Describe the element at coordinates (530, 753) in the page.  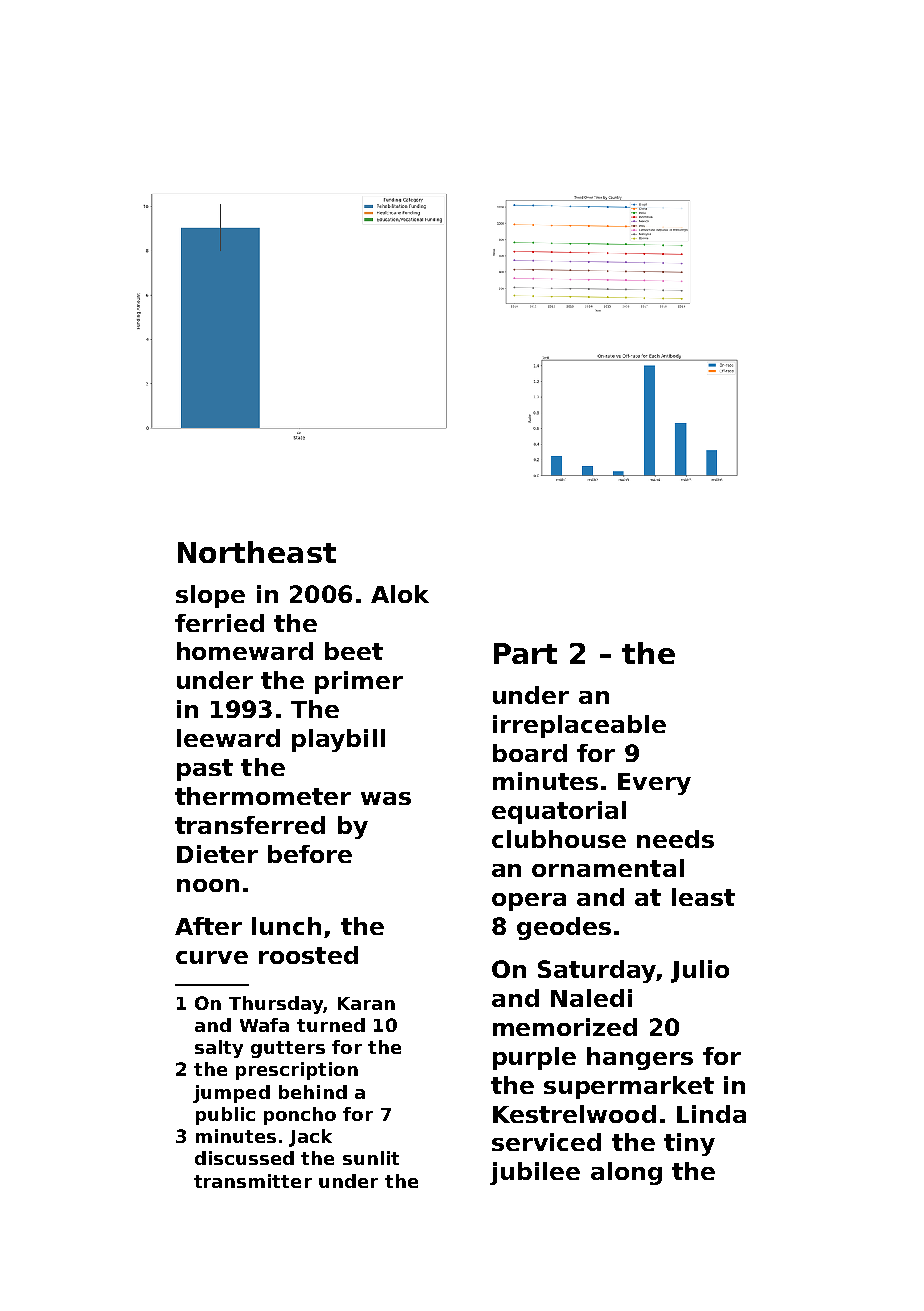
I see `board` at that location.
